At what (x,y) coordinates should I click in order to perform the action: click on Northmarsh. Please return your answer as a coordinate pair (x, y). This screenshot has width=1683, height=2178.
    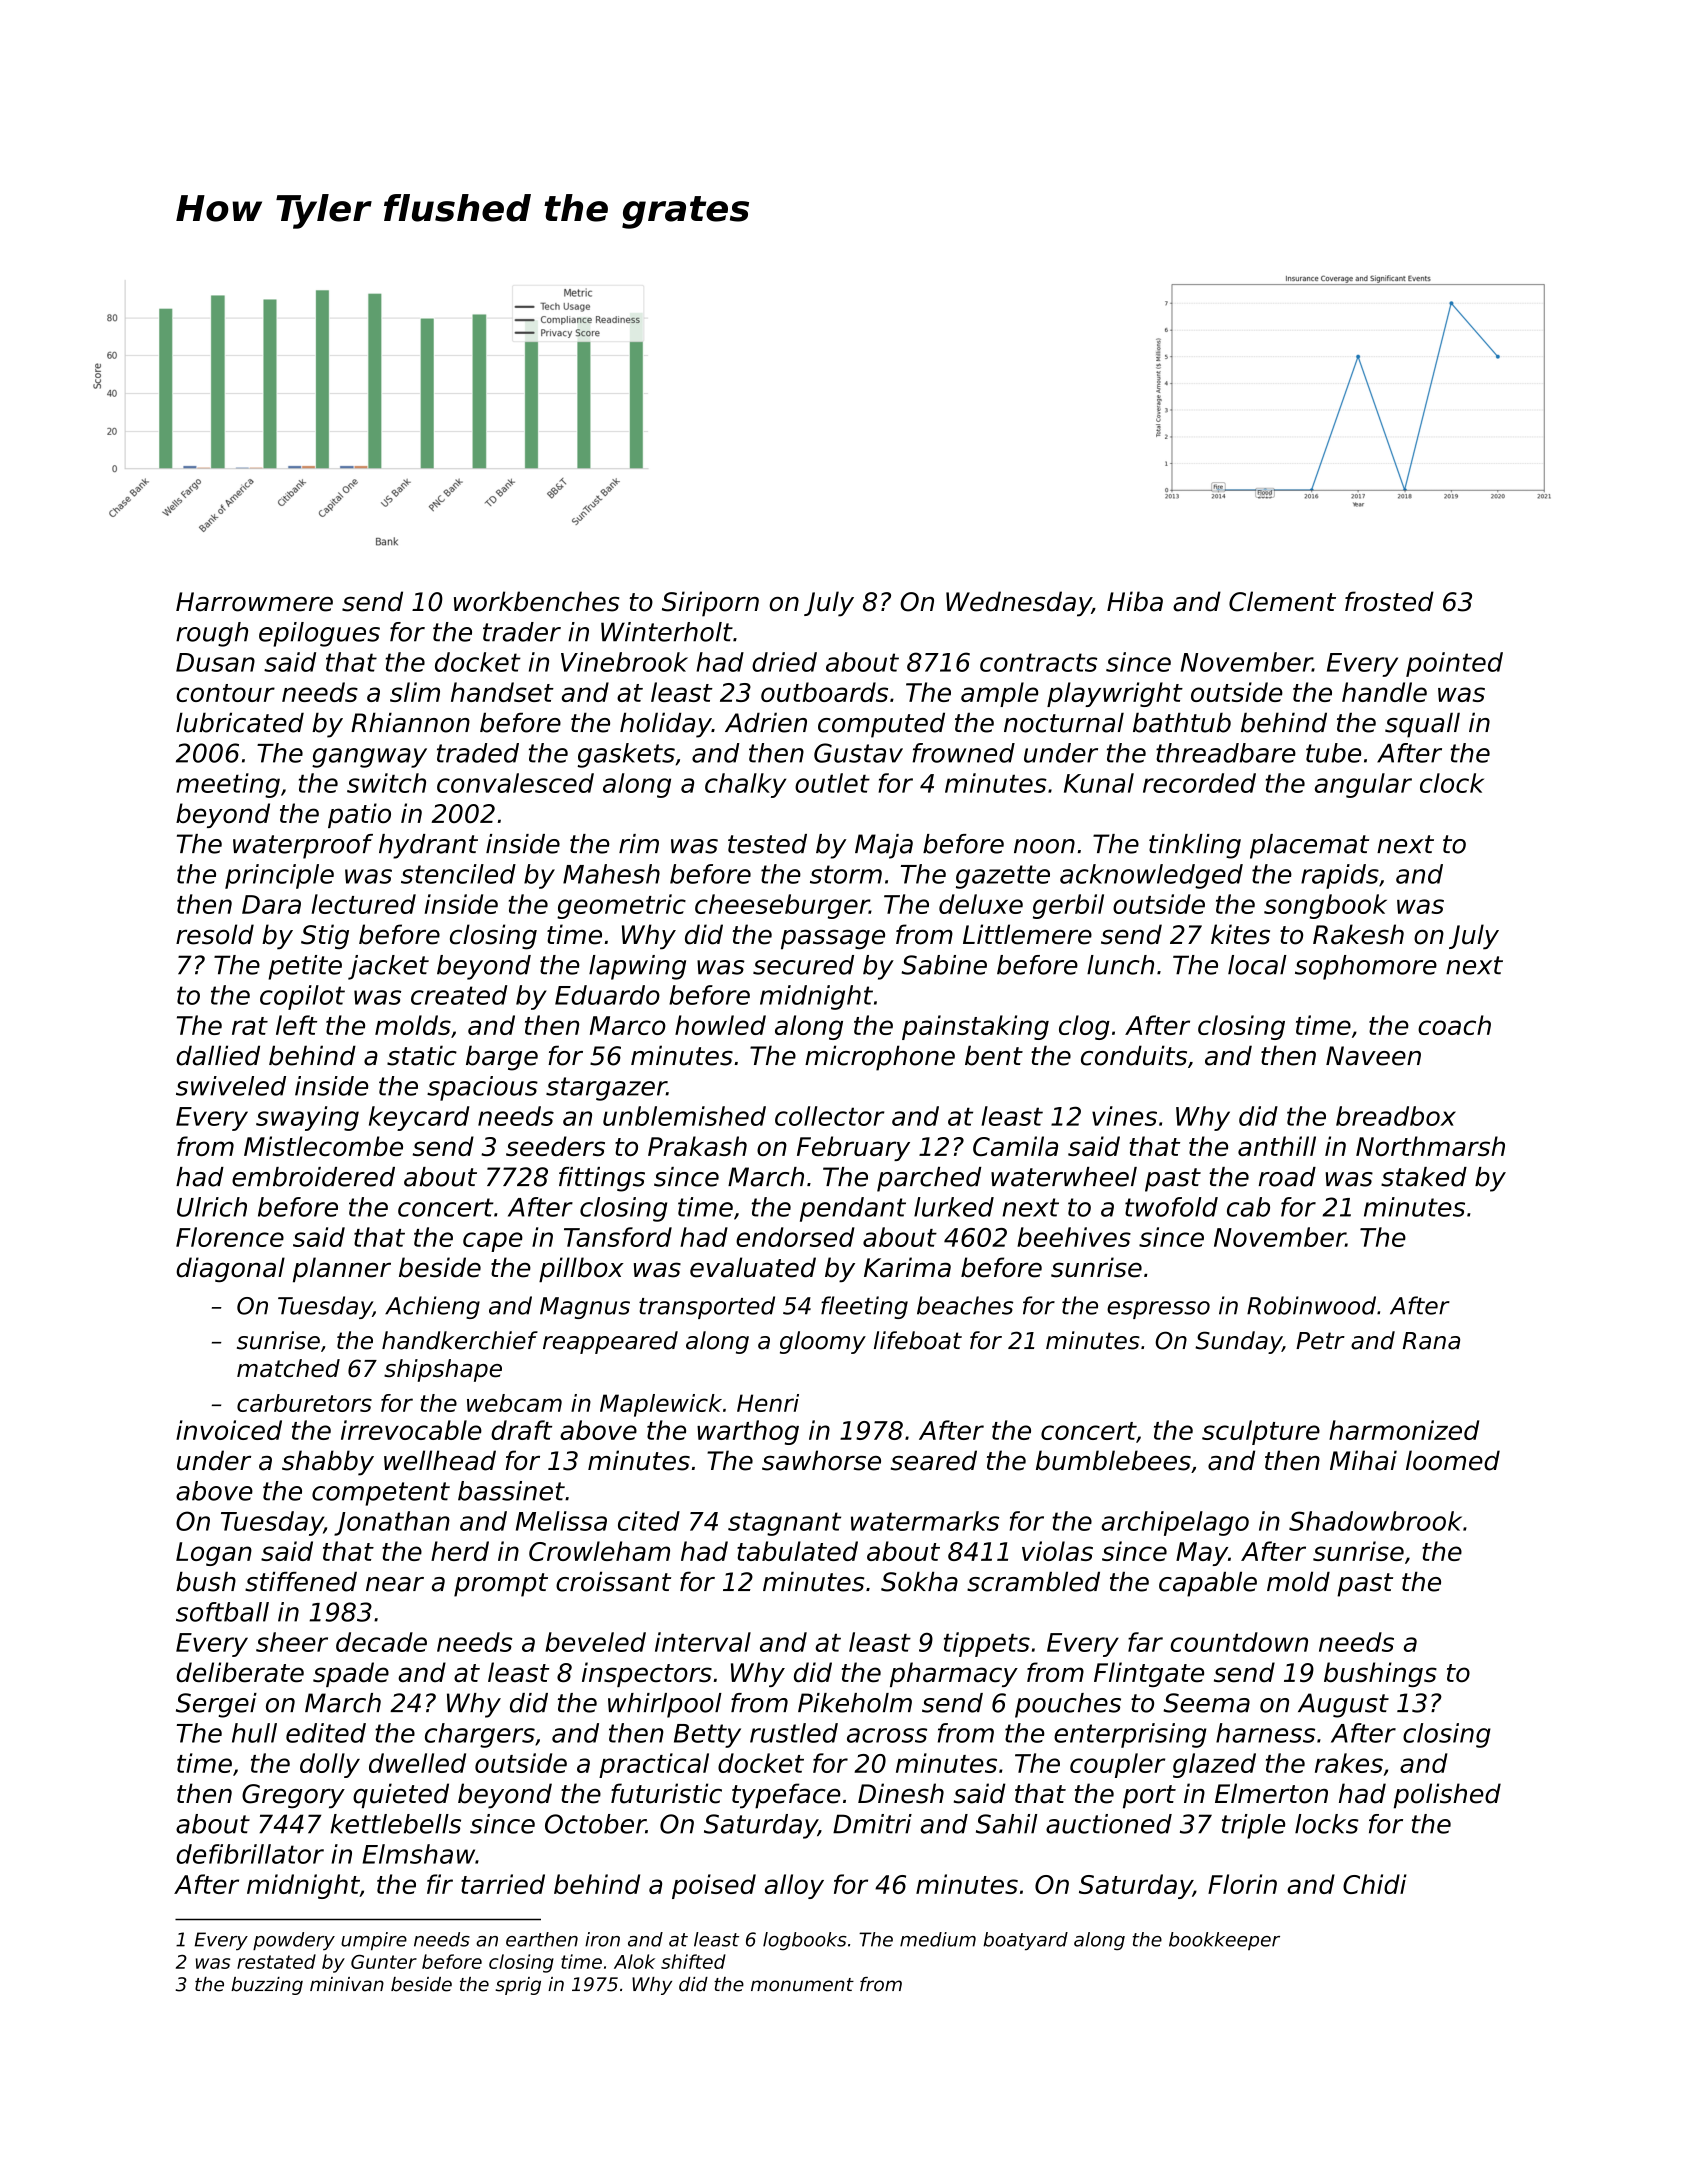
    Looking at the image, I should click on (1430, 1146).
